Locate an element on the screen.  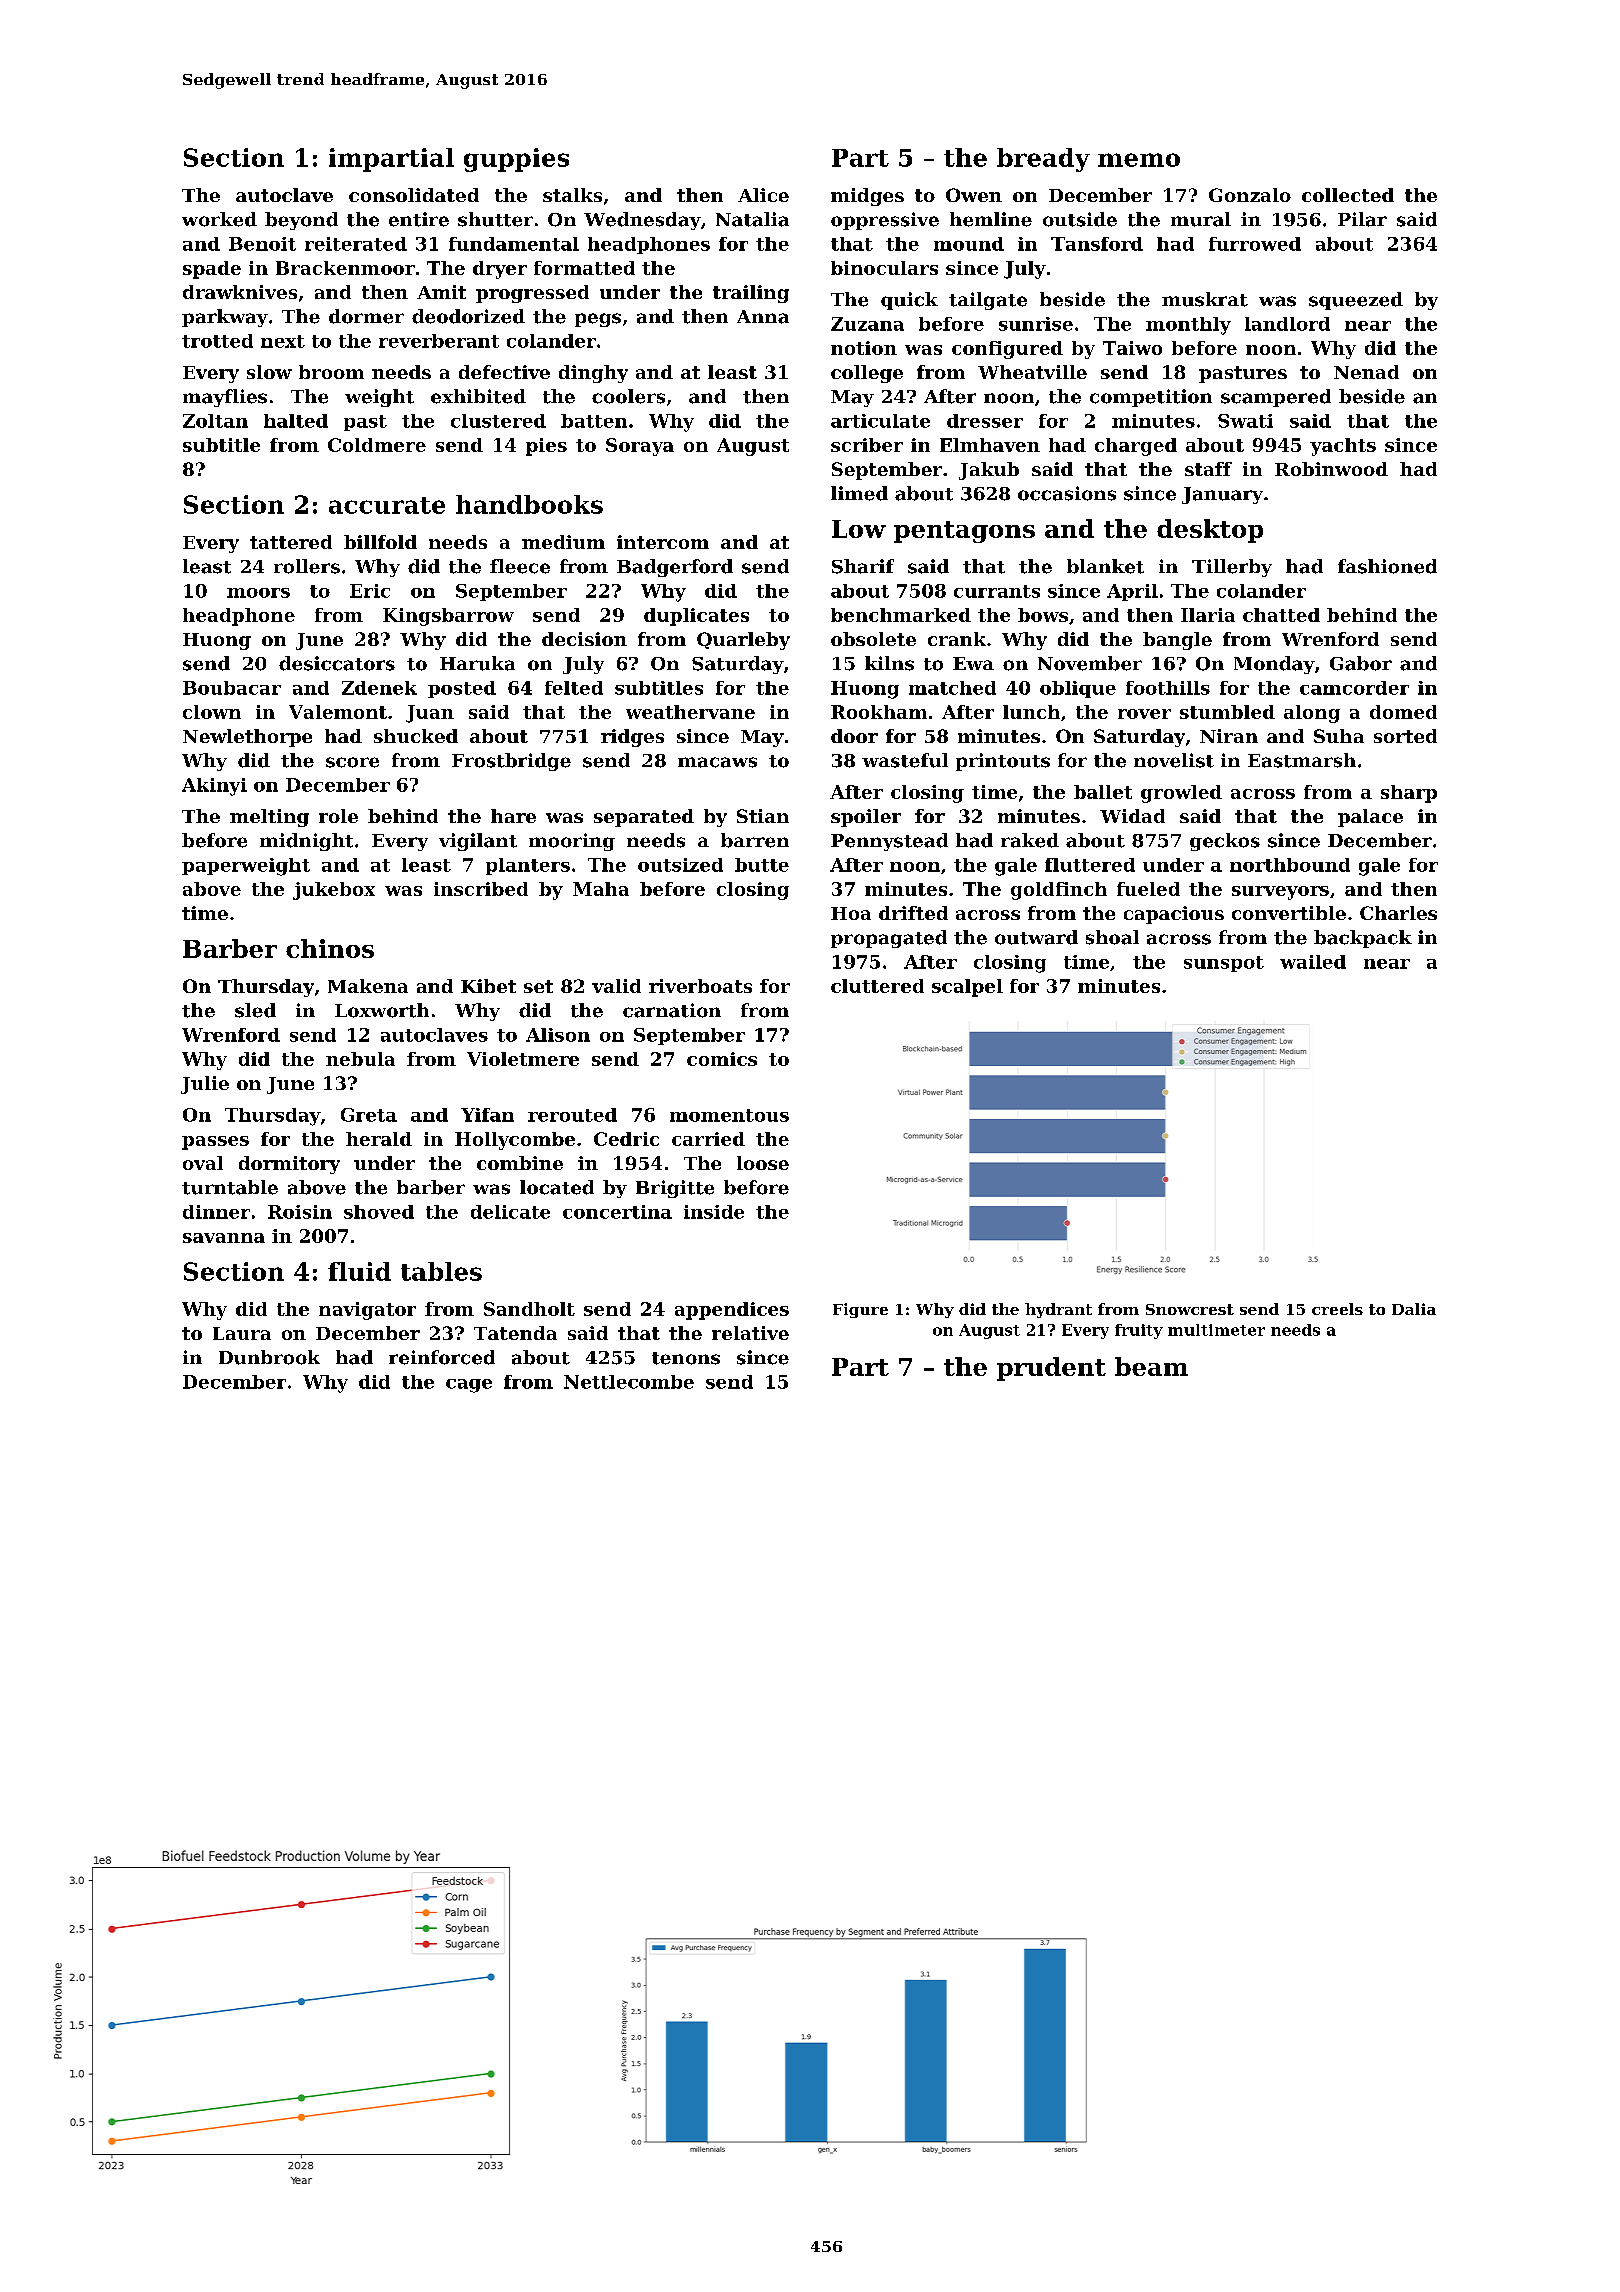
appendices is located at coordinates (732, 1311).
